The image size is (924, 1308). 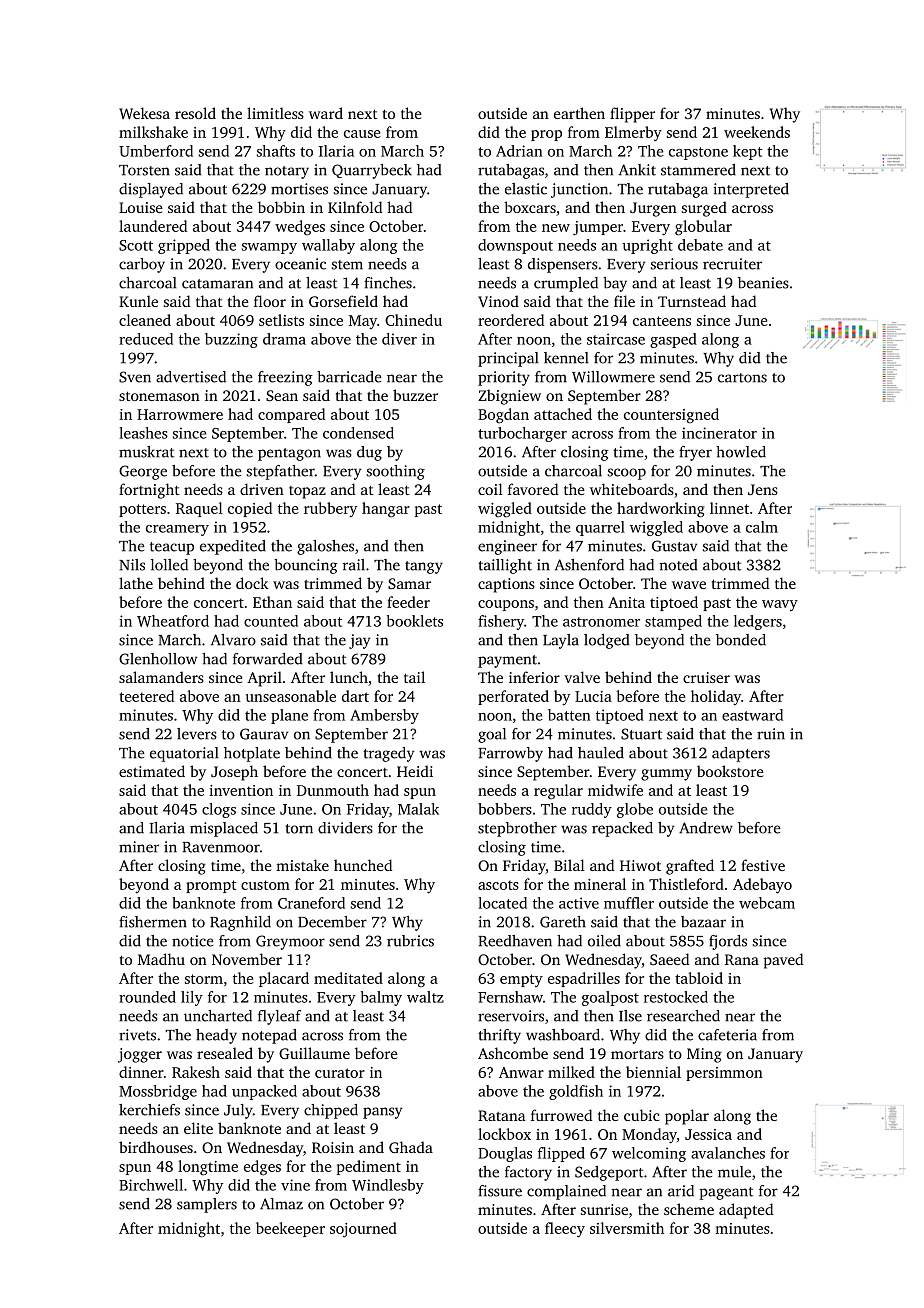 What do you see at coordinates (546, 135) in the page?
I see `prop` at bounding box center [546, 135].
